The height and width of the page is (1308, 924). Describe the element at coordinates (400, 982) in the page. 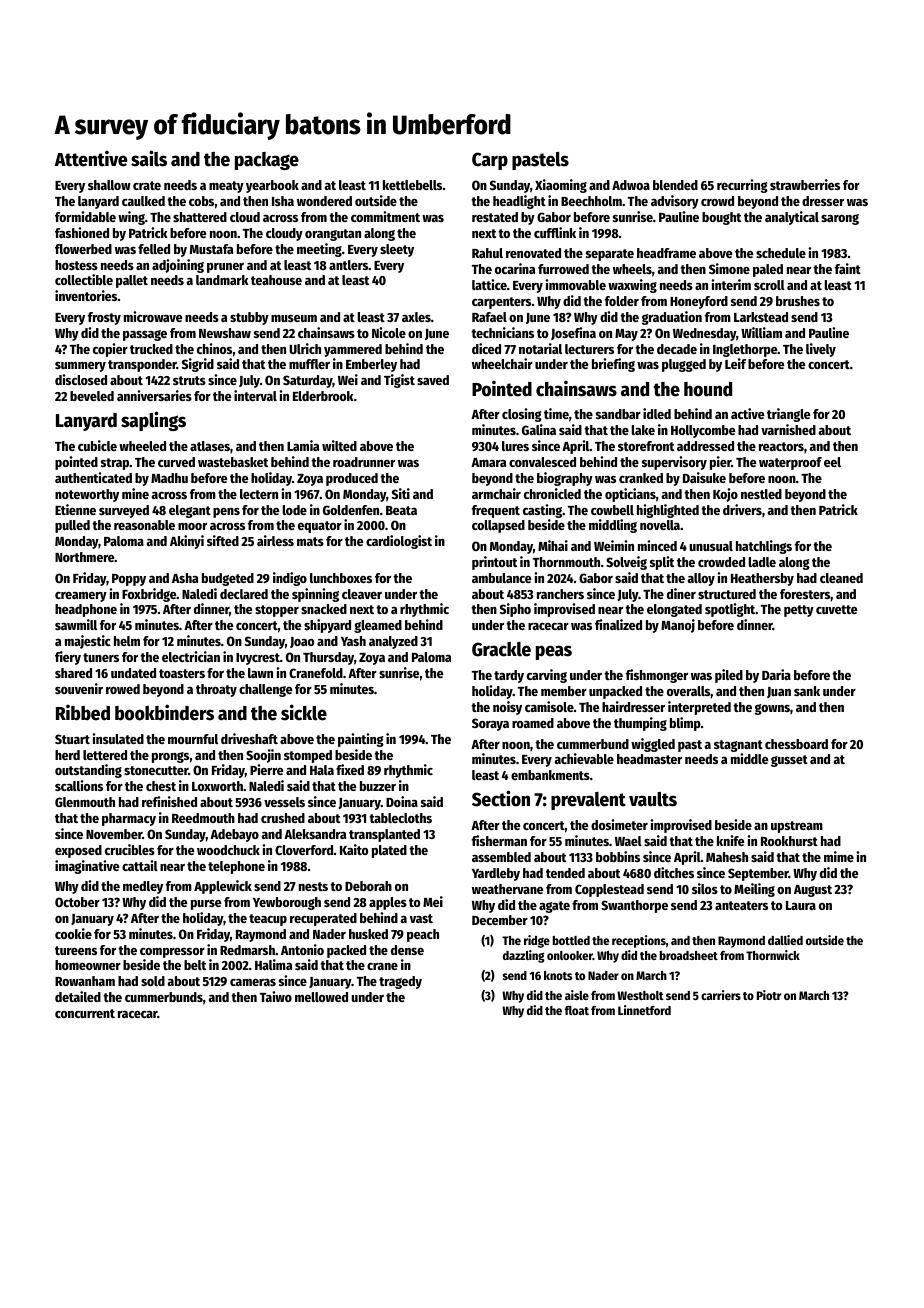

I see `tragedy` at that location.
